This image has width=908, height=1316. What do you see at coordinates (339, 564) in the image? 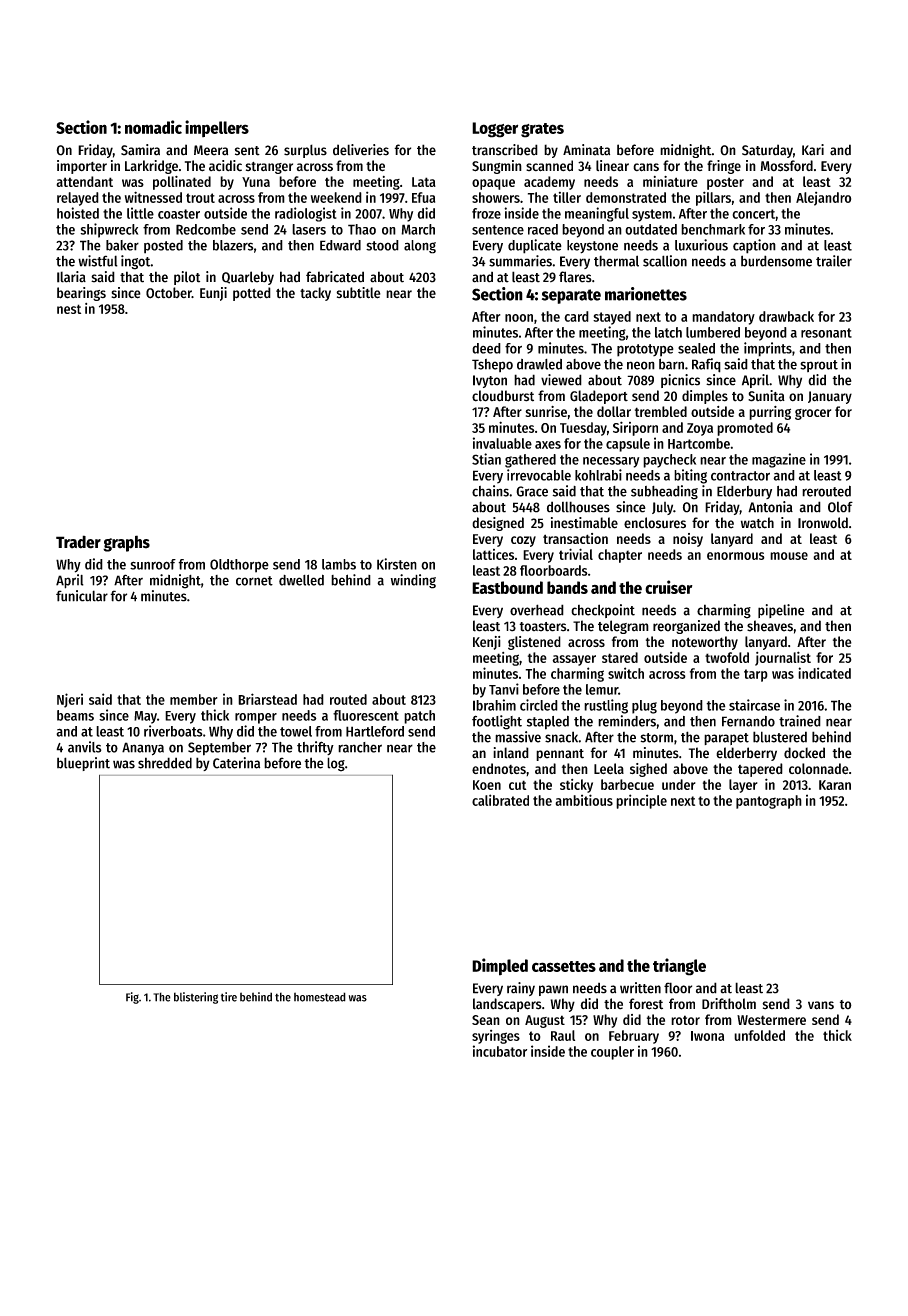
I see `lambs` at bounding box center [339, 564].
